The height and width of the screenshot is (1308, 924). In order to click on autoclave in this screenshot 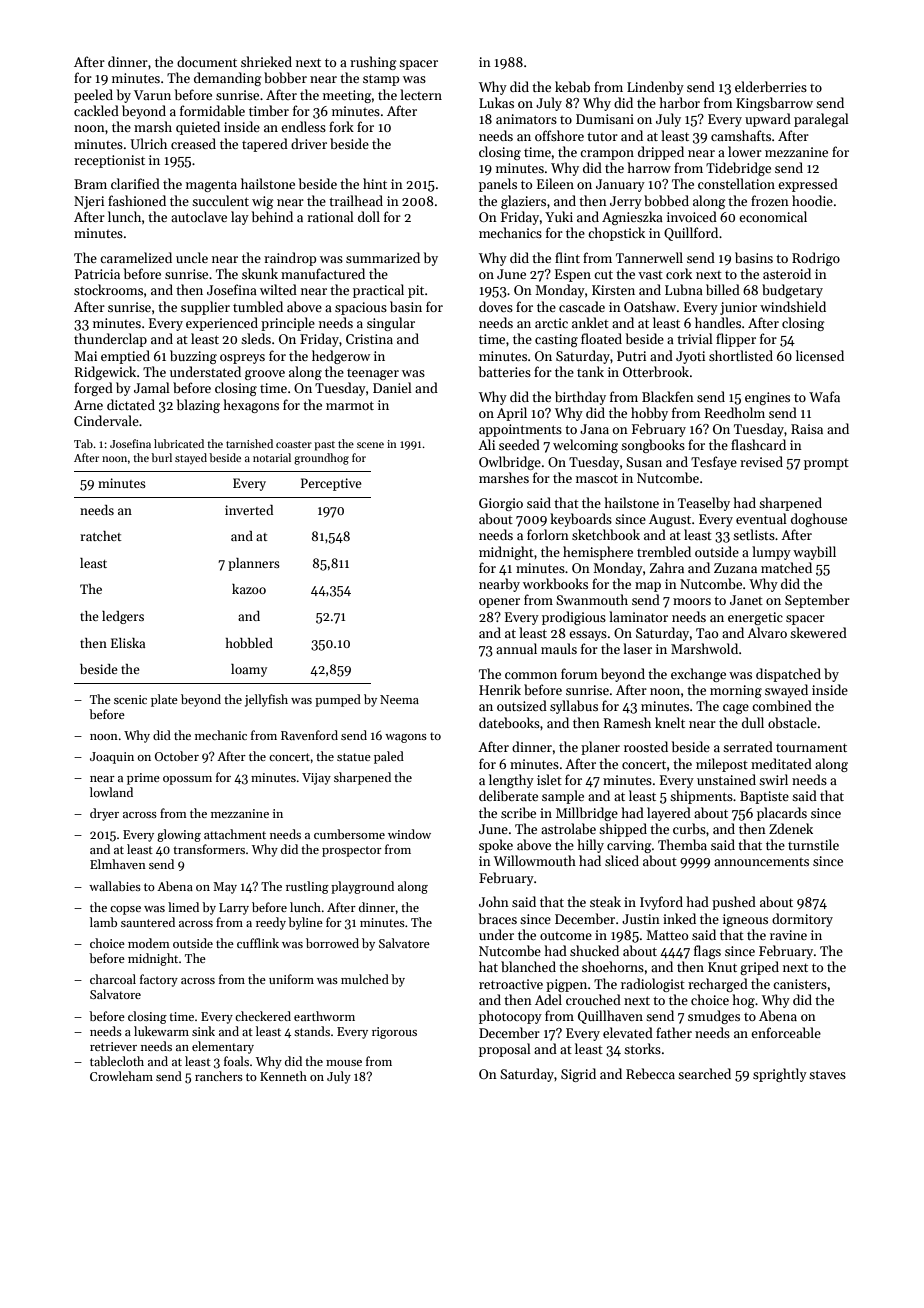, I will do `click(199, 216)`.
